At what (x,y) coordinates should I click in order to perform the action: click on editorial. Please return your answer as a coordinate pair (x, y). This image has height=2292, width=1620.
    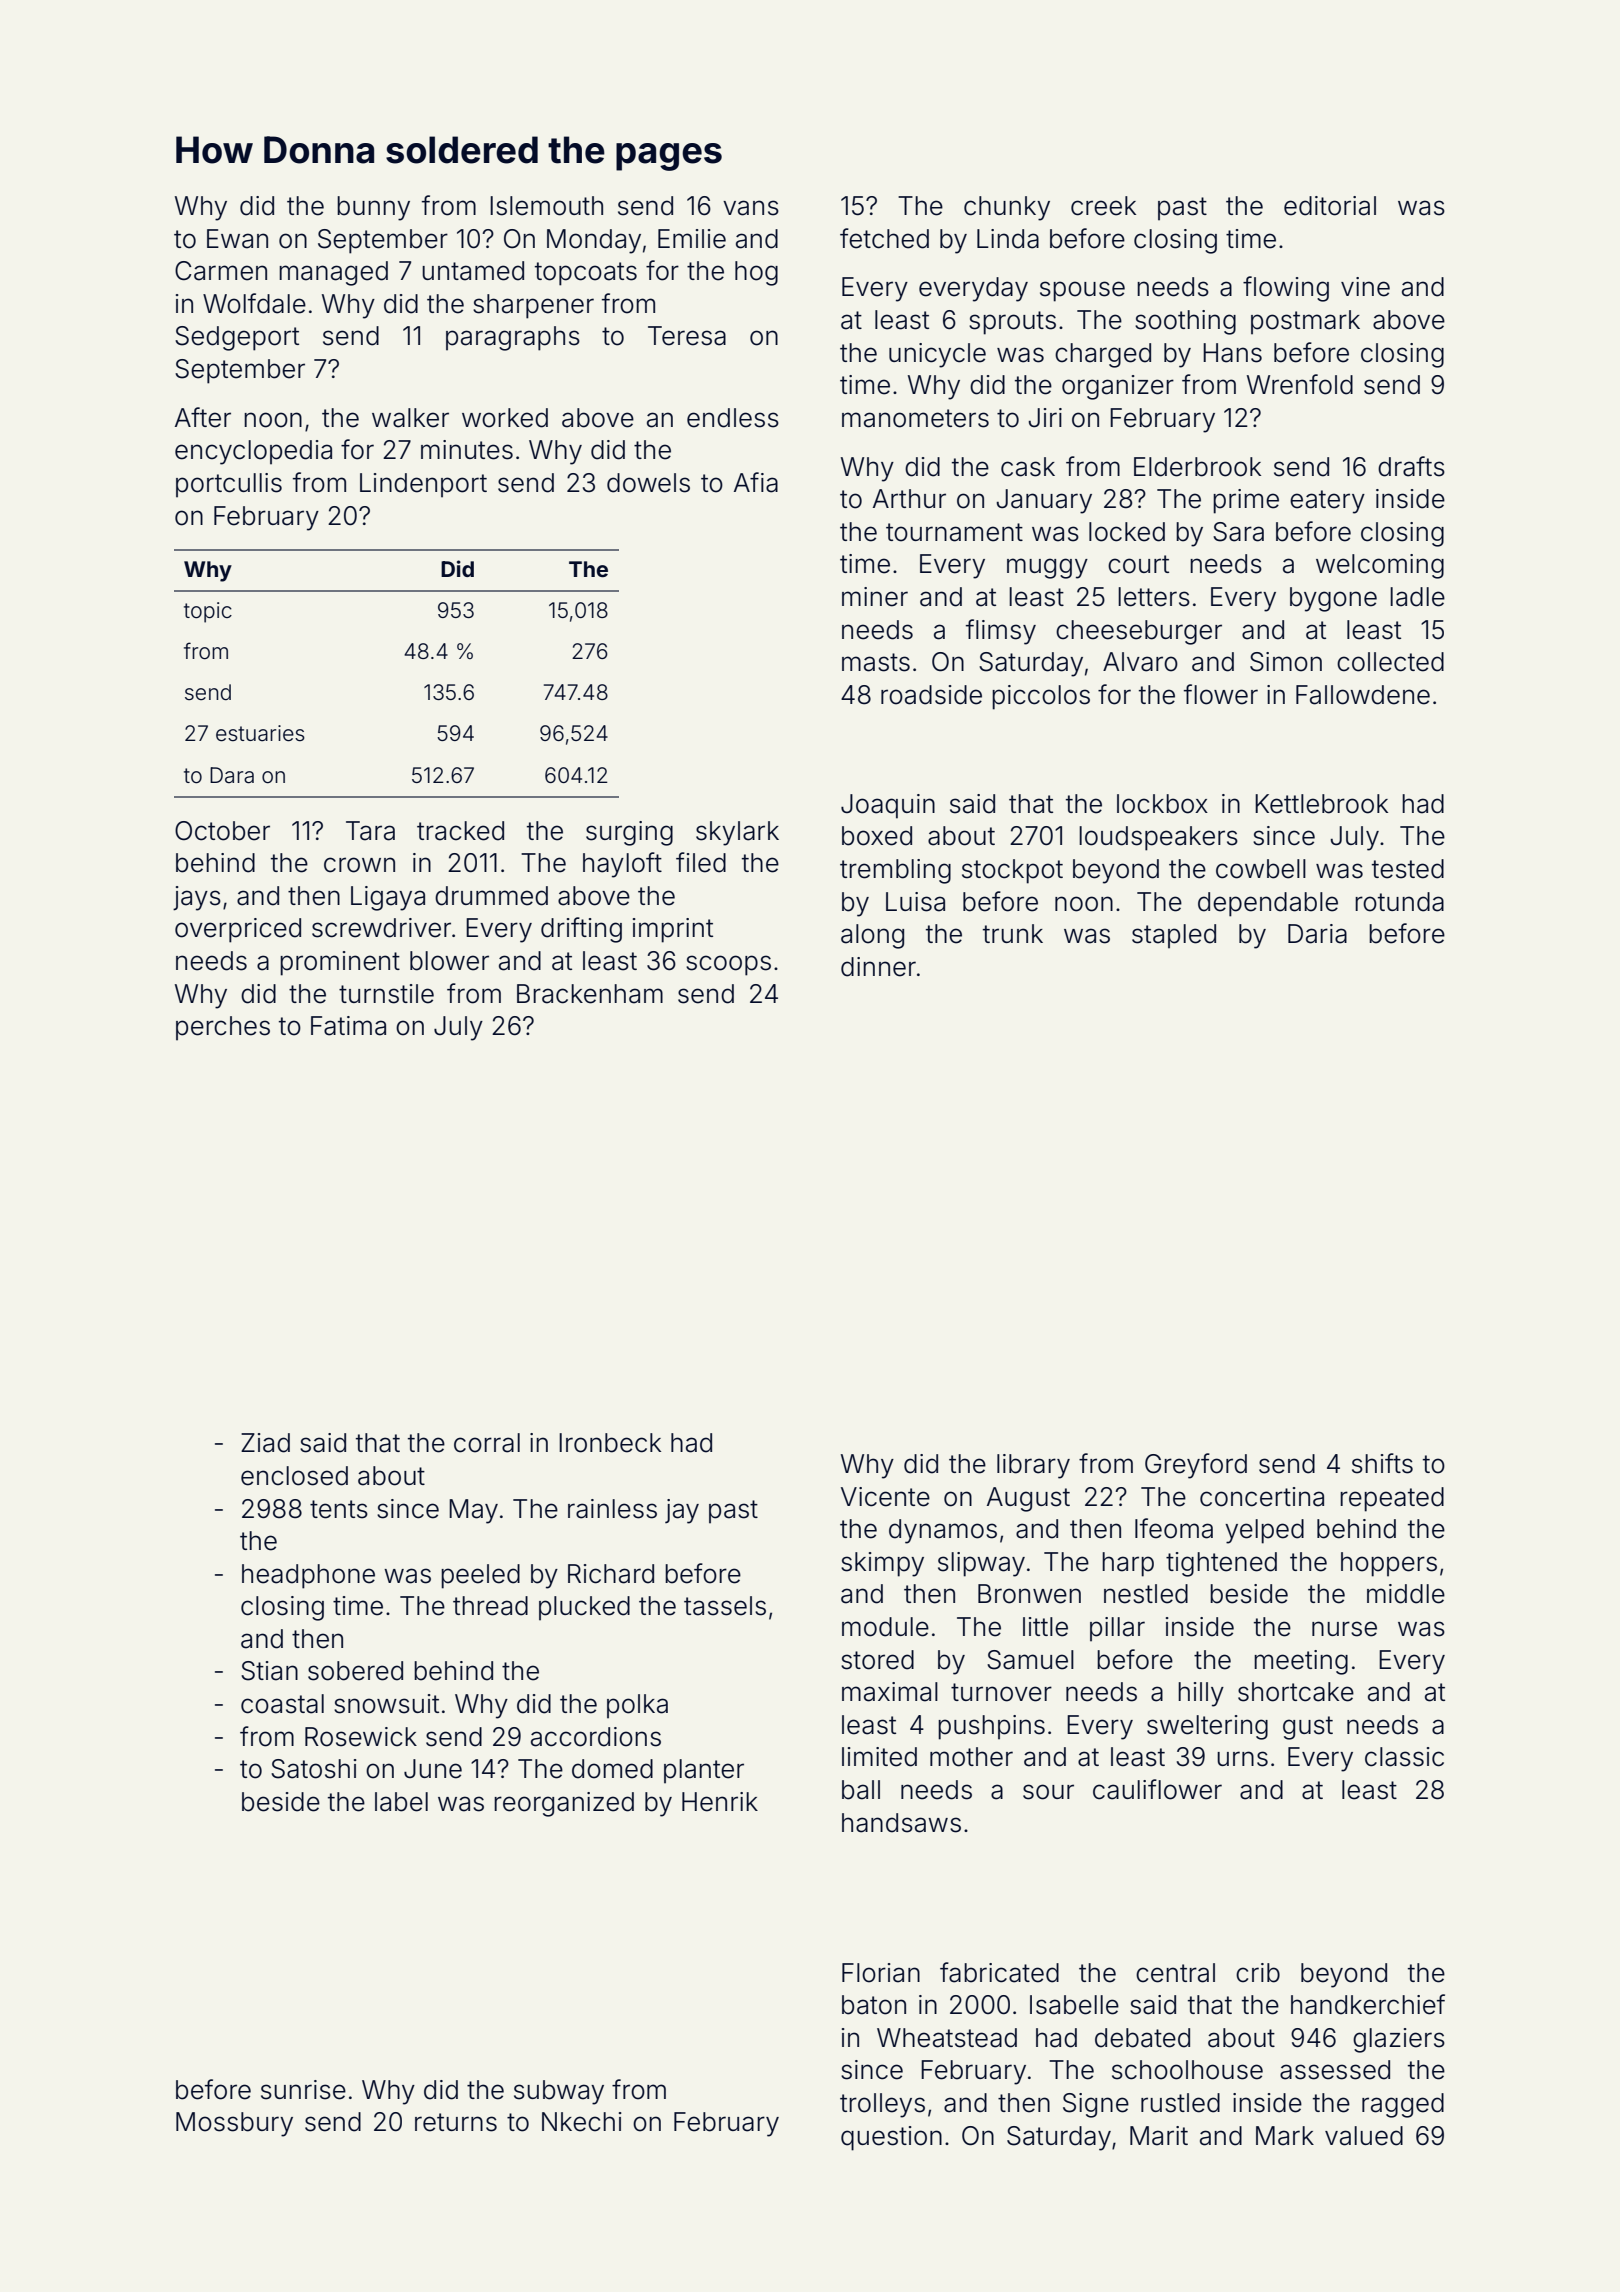
    Looking at the image, I should click on (1330, 206).
